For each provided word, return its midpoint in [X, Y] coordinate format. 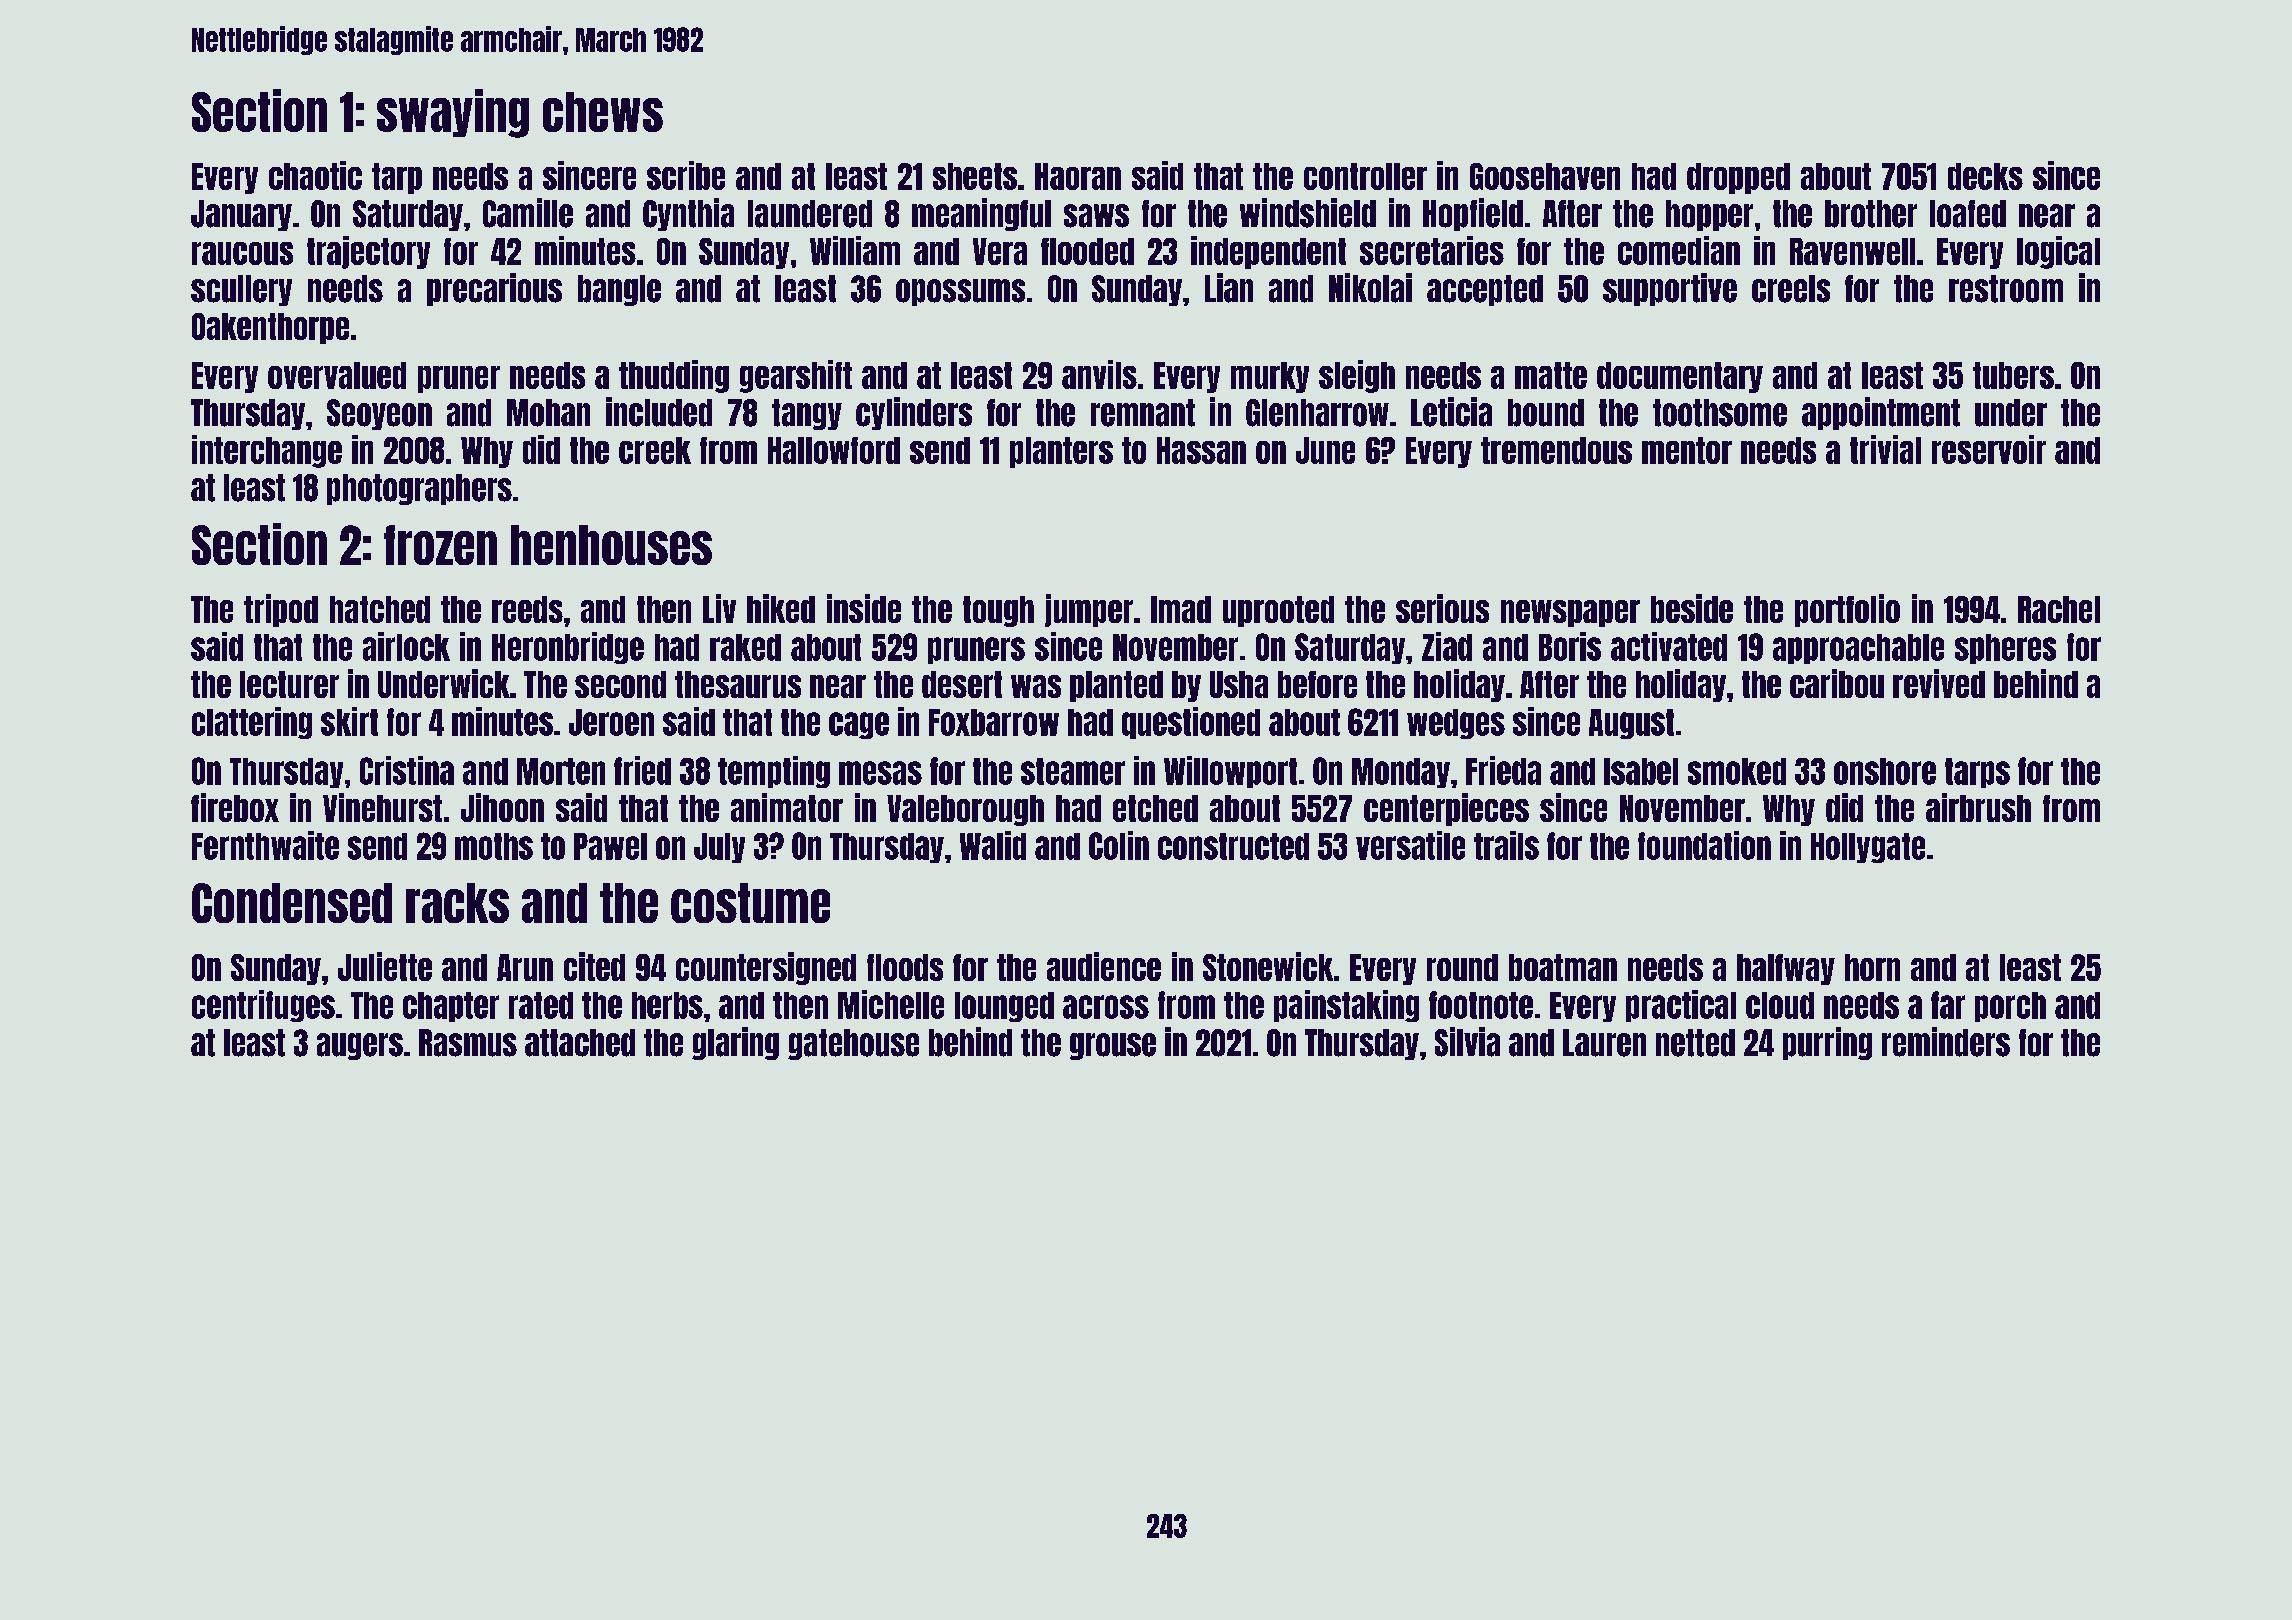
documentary [1680, 377]
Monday [1401, 773]
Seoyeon [379, 414]
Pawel [610, 846]
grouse [1113, 1046]
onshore [1885, 771]
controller [1365, 176]
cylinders [914, 413]
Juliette [385, 966]
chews [603, 112]
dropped [1738, 178]
